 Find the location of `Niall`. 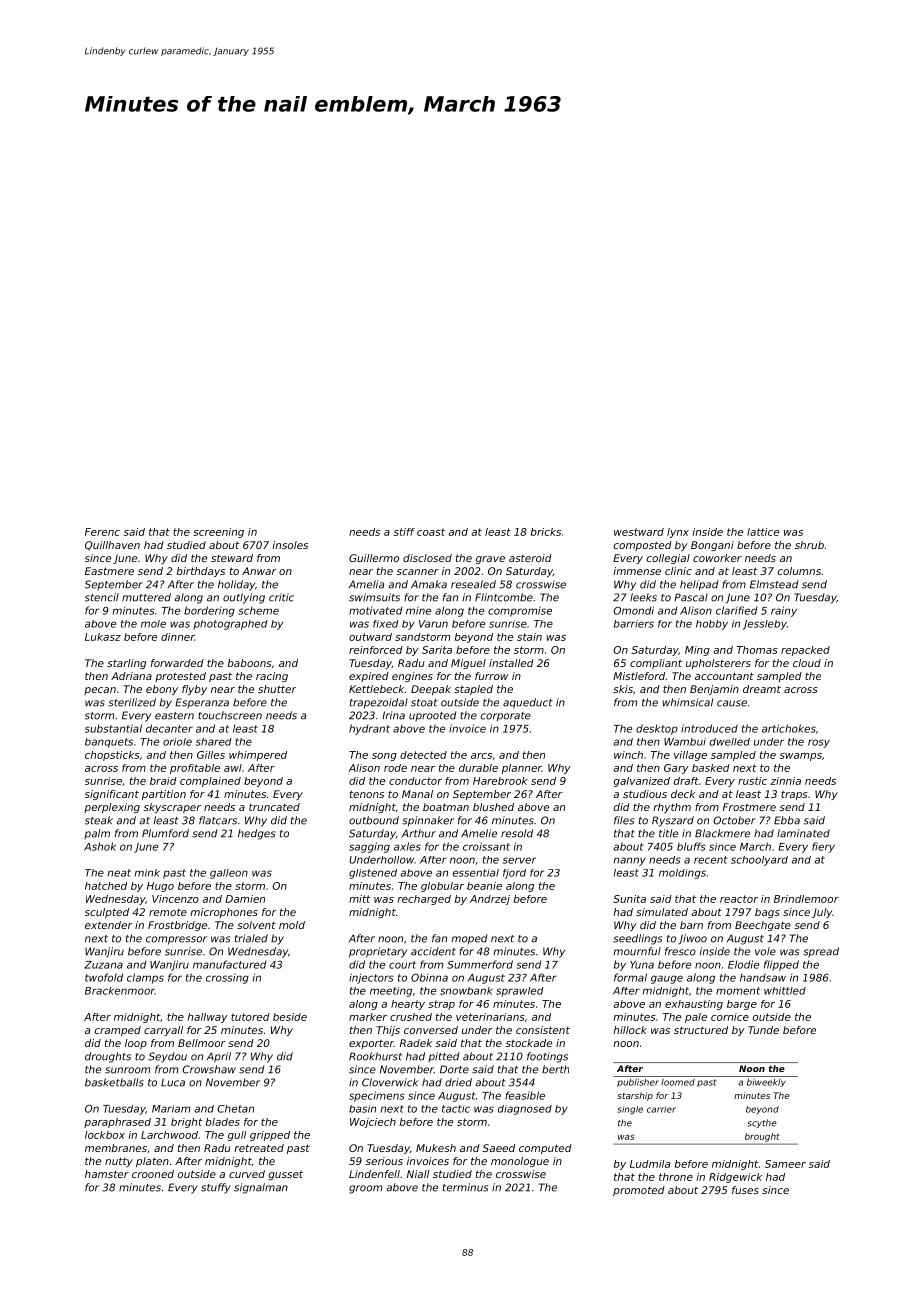

Niall is located at coordinates (418, 1174).
